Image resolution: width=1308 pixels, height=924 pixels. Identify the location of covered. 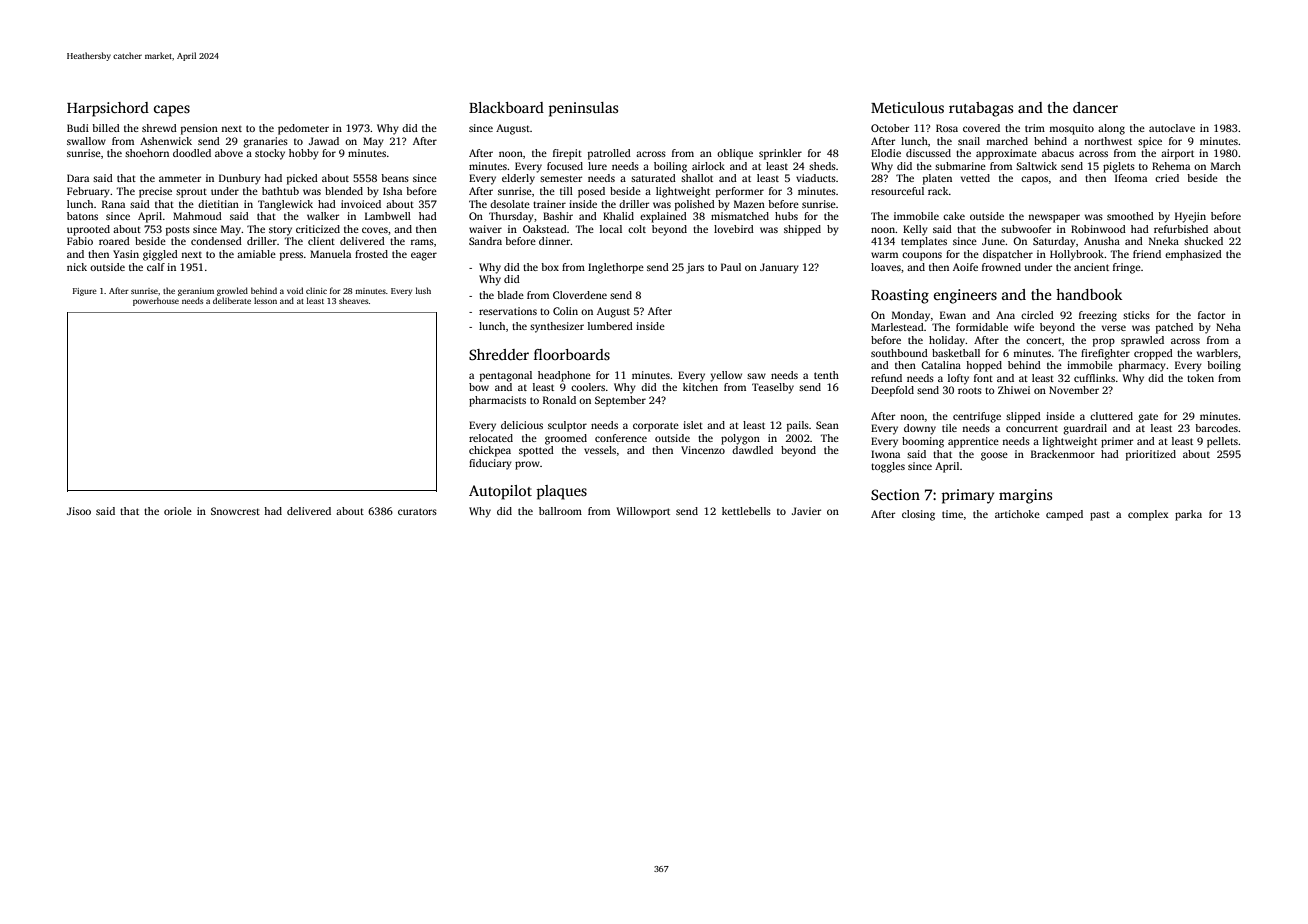
(981, 128).
